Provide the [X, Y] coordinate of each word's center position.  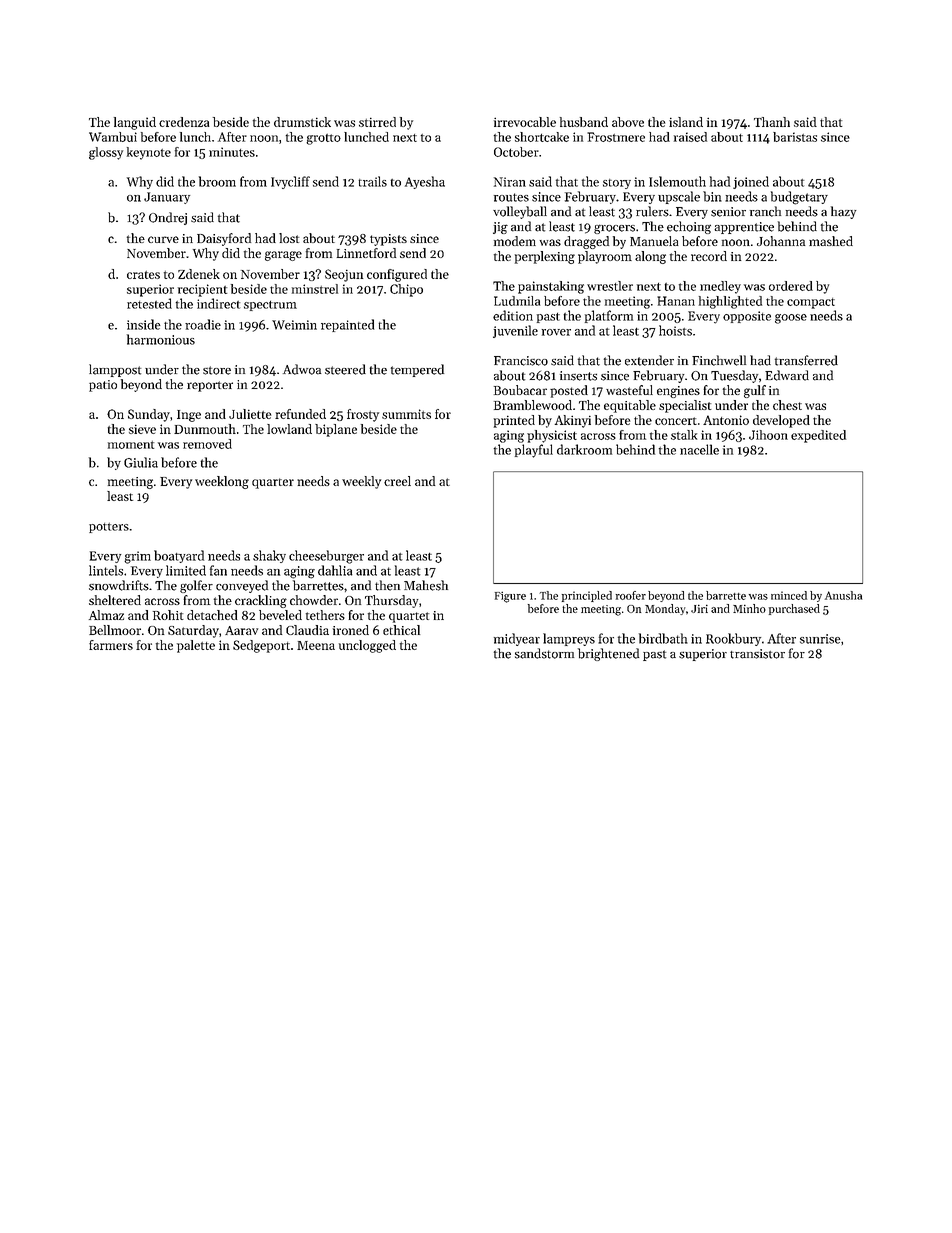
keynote [149, 153]
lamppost [115, 370]
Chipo [406, 290]
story [617, 184]
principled [587, 596]
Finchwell [719, 360]
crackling [261, 601]
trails [372, 181]
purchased [794, 609]
